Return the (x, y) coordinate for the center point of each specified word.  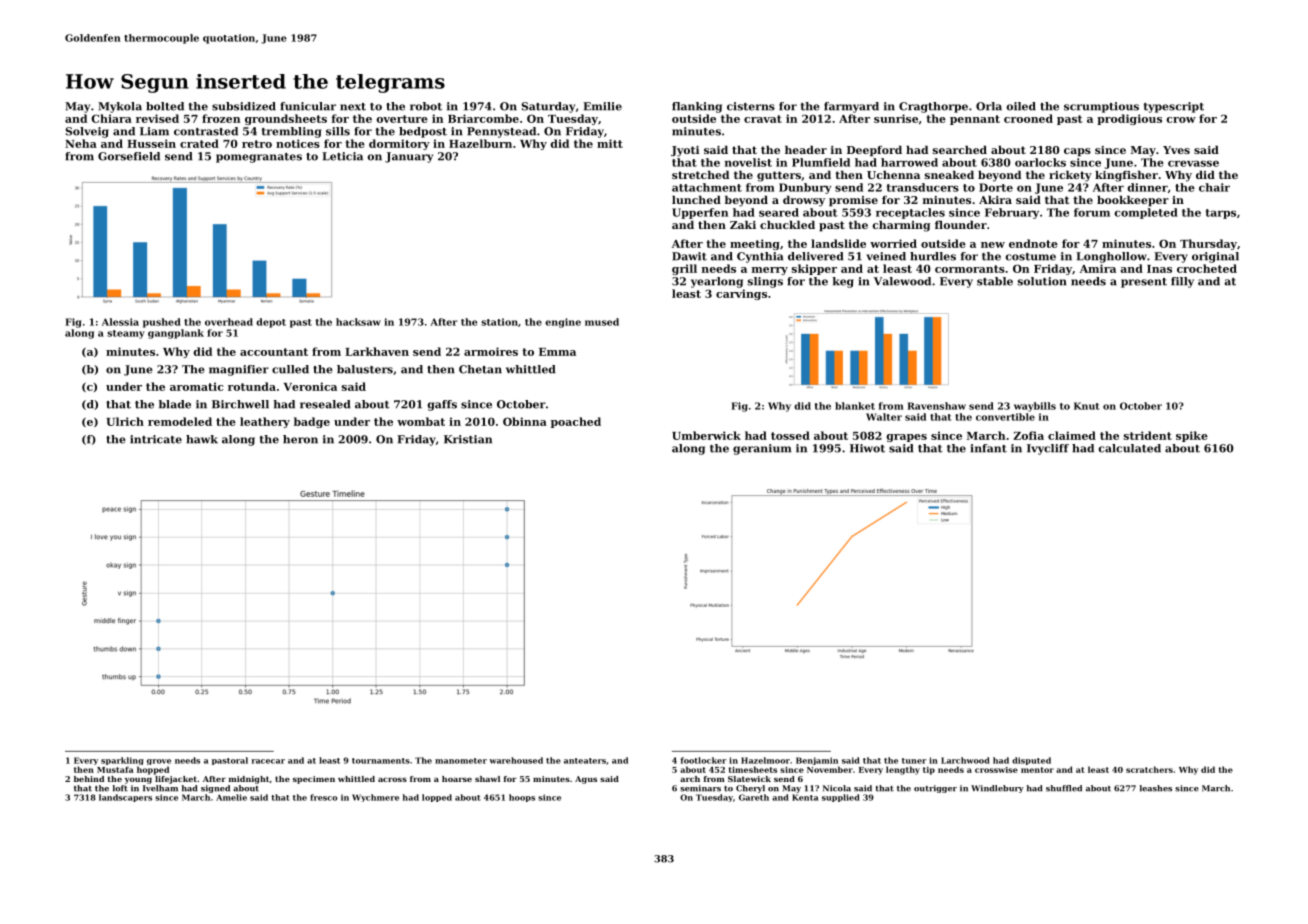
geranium (762, 449)
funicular (308, 106)
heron (300, 439)
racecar (268, 761)
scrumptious (1101, 107)
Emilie (602, 106)
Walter (884, 417)
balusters (365, 369)
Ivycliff (1048, 449)
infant (989, 448)
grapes (907, 438)
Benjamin (817, 761)
